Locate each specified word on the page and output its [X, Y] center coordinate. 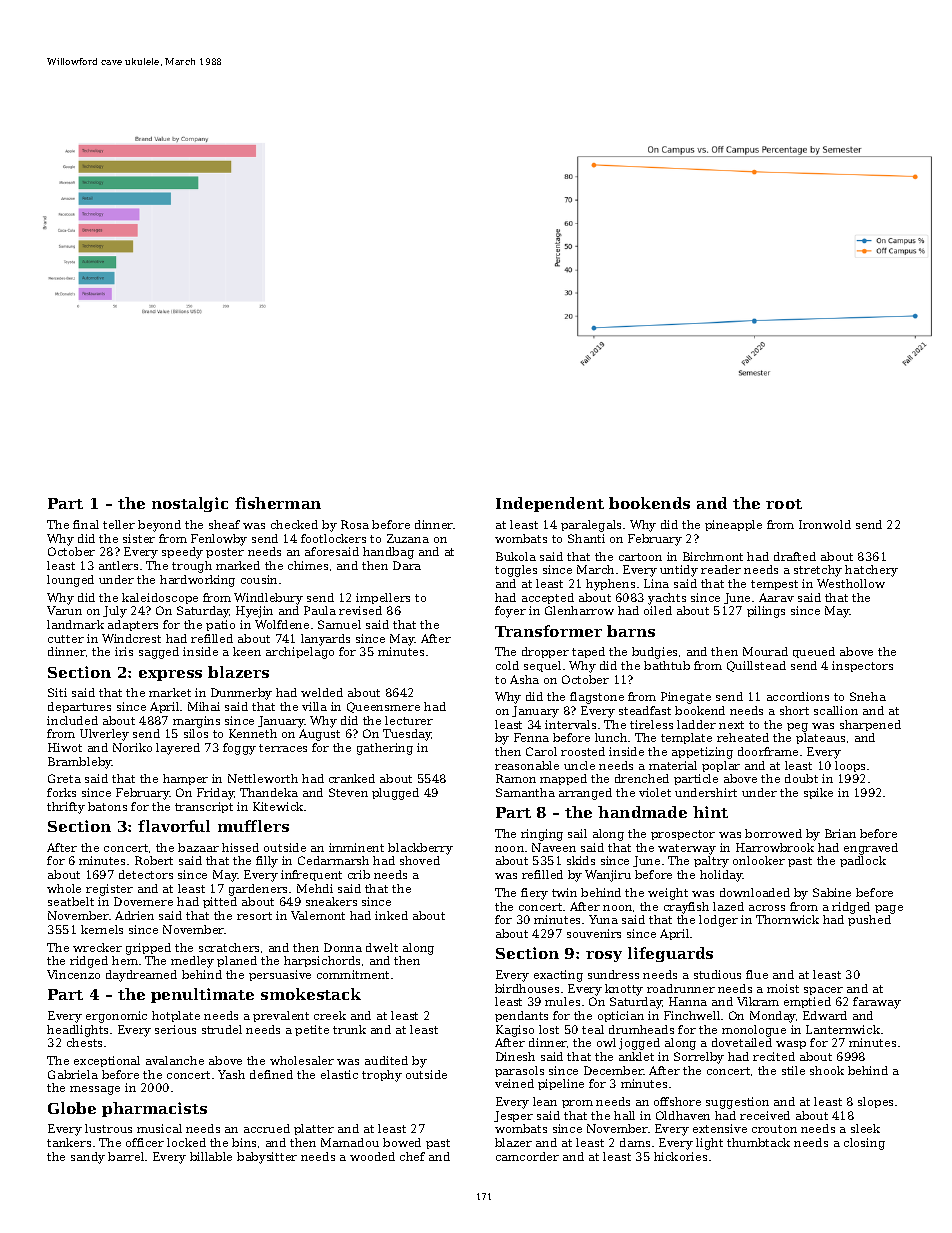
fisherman [278, 503]
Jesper [513, 1116]
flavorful [174, 826]
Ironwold [825, 524]
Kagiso [515, 1031]
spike [818, 793]
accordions [798, 696]
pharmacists [154, 1109]
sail [577, 833]
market [170, 692]
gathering [385, 749]
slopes [875, 1102]
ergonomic [116, 1017]
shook [827, 1070]
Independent [550, 504]
